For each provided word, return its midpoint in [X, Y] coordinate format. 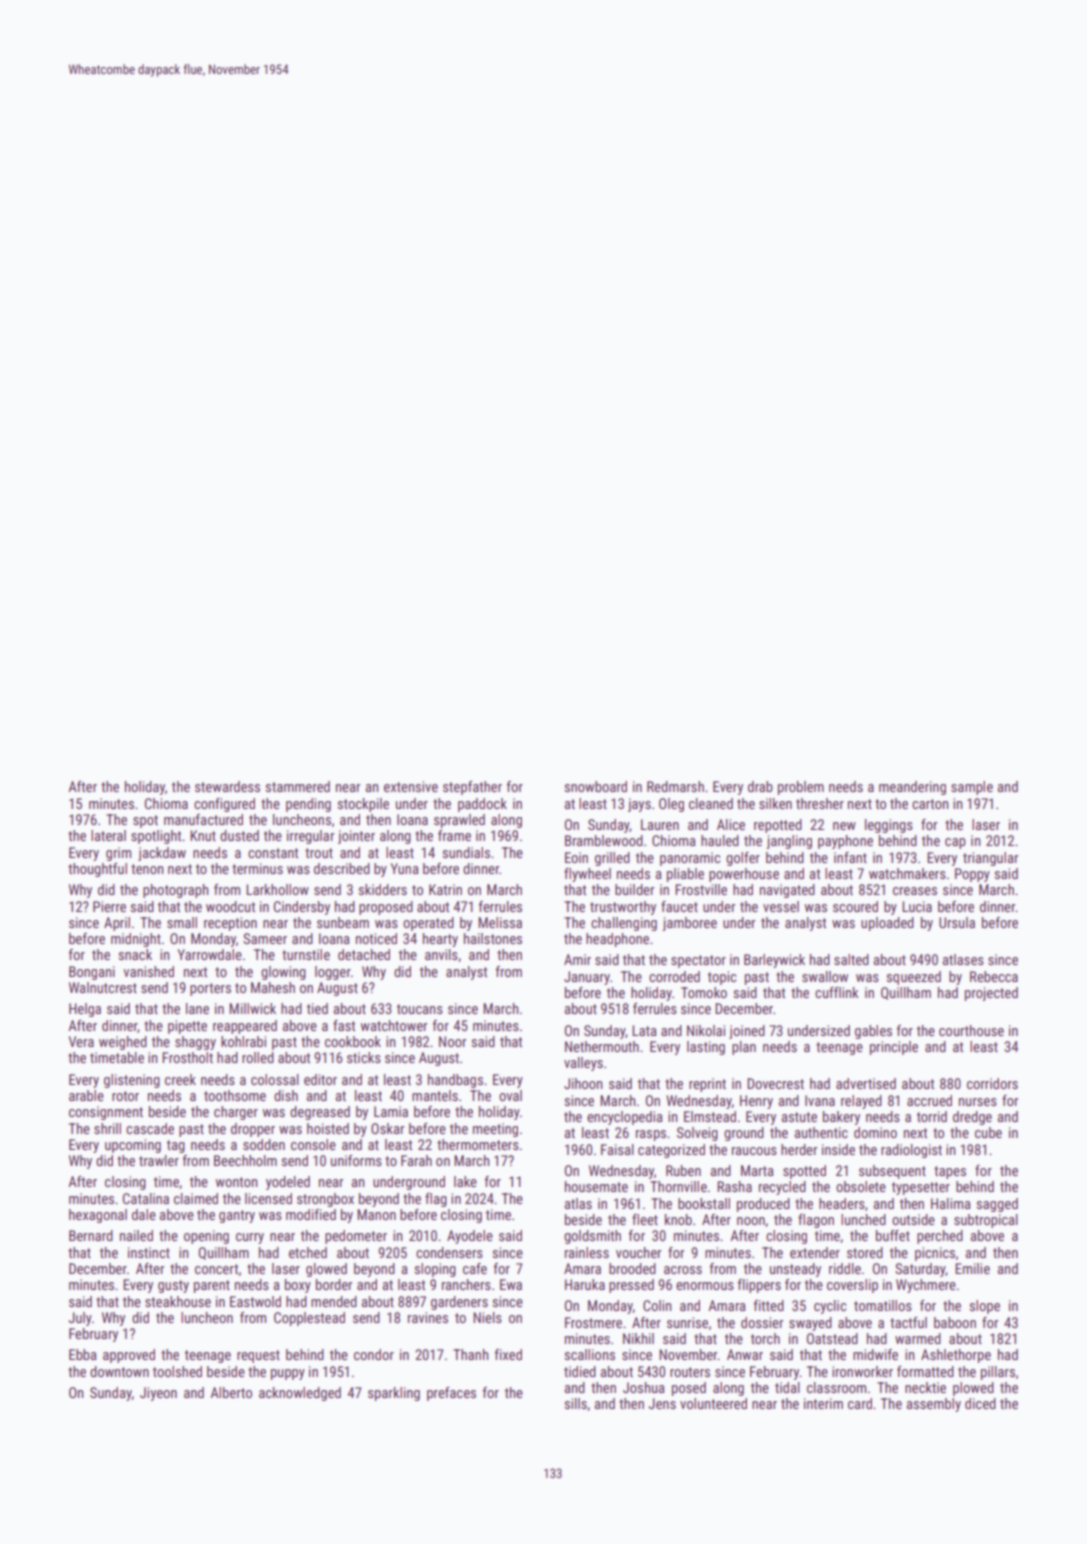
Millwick [252, 1008]
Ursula [957, 922]
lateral [108, 835]
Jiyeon [158, 1394]
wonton [236, 1182]
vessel [781, 906]
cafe [475, 1268]
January [587, 978]
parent [212, 1286]
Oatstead [832, 1338]
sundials [466, 852]
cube [988, 1132]
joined [747, 1032]
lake [465, 1181]
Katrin [445, 889]
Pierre [109, 906]
